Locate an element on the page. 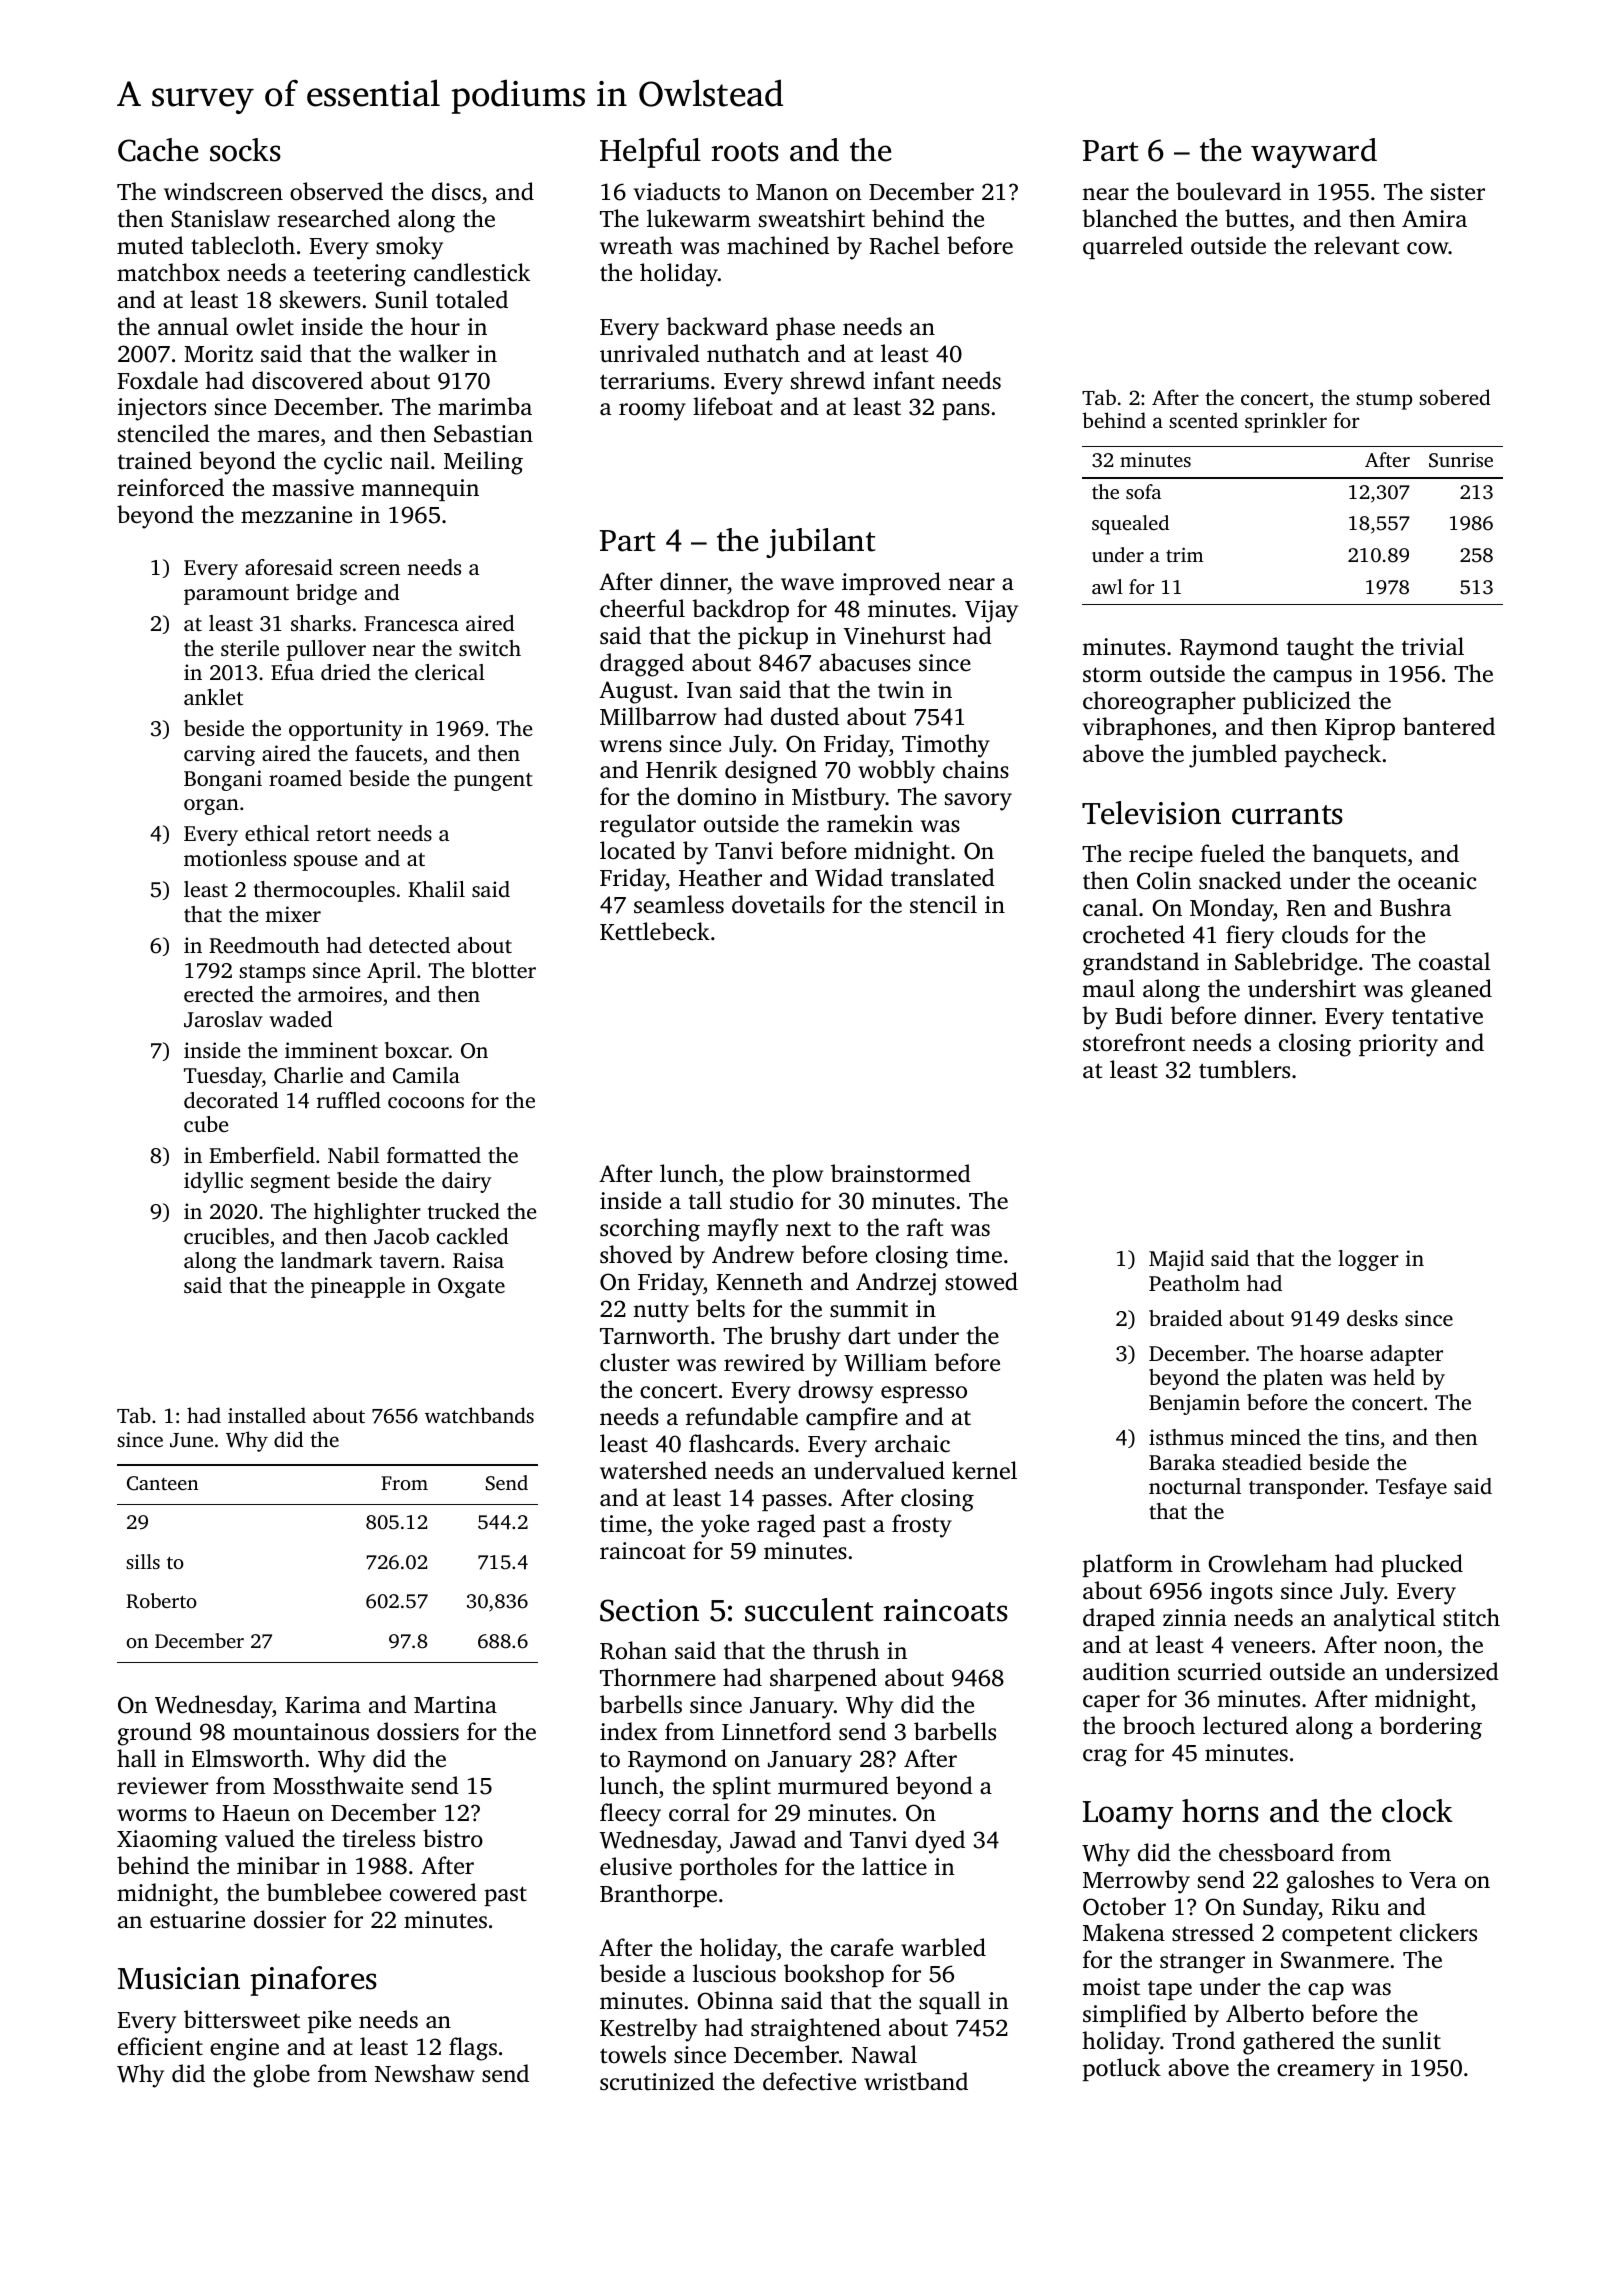 This document has width=1620, height=2292. June is located at coordinates (191, 1440).
